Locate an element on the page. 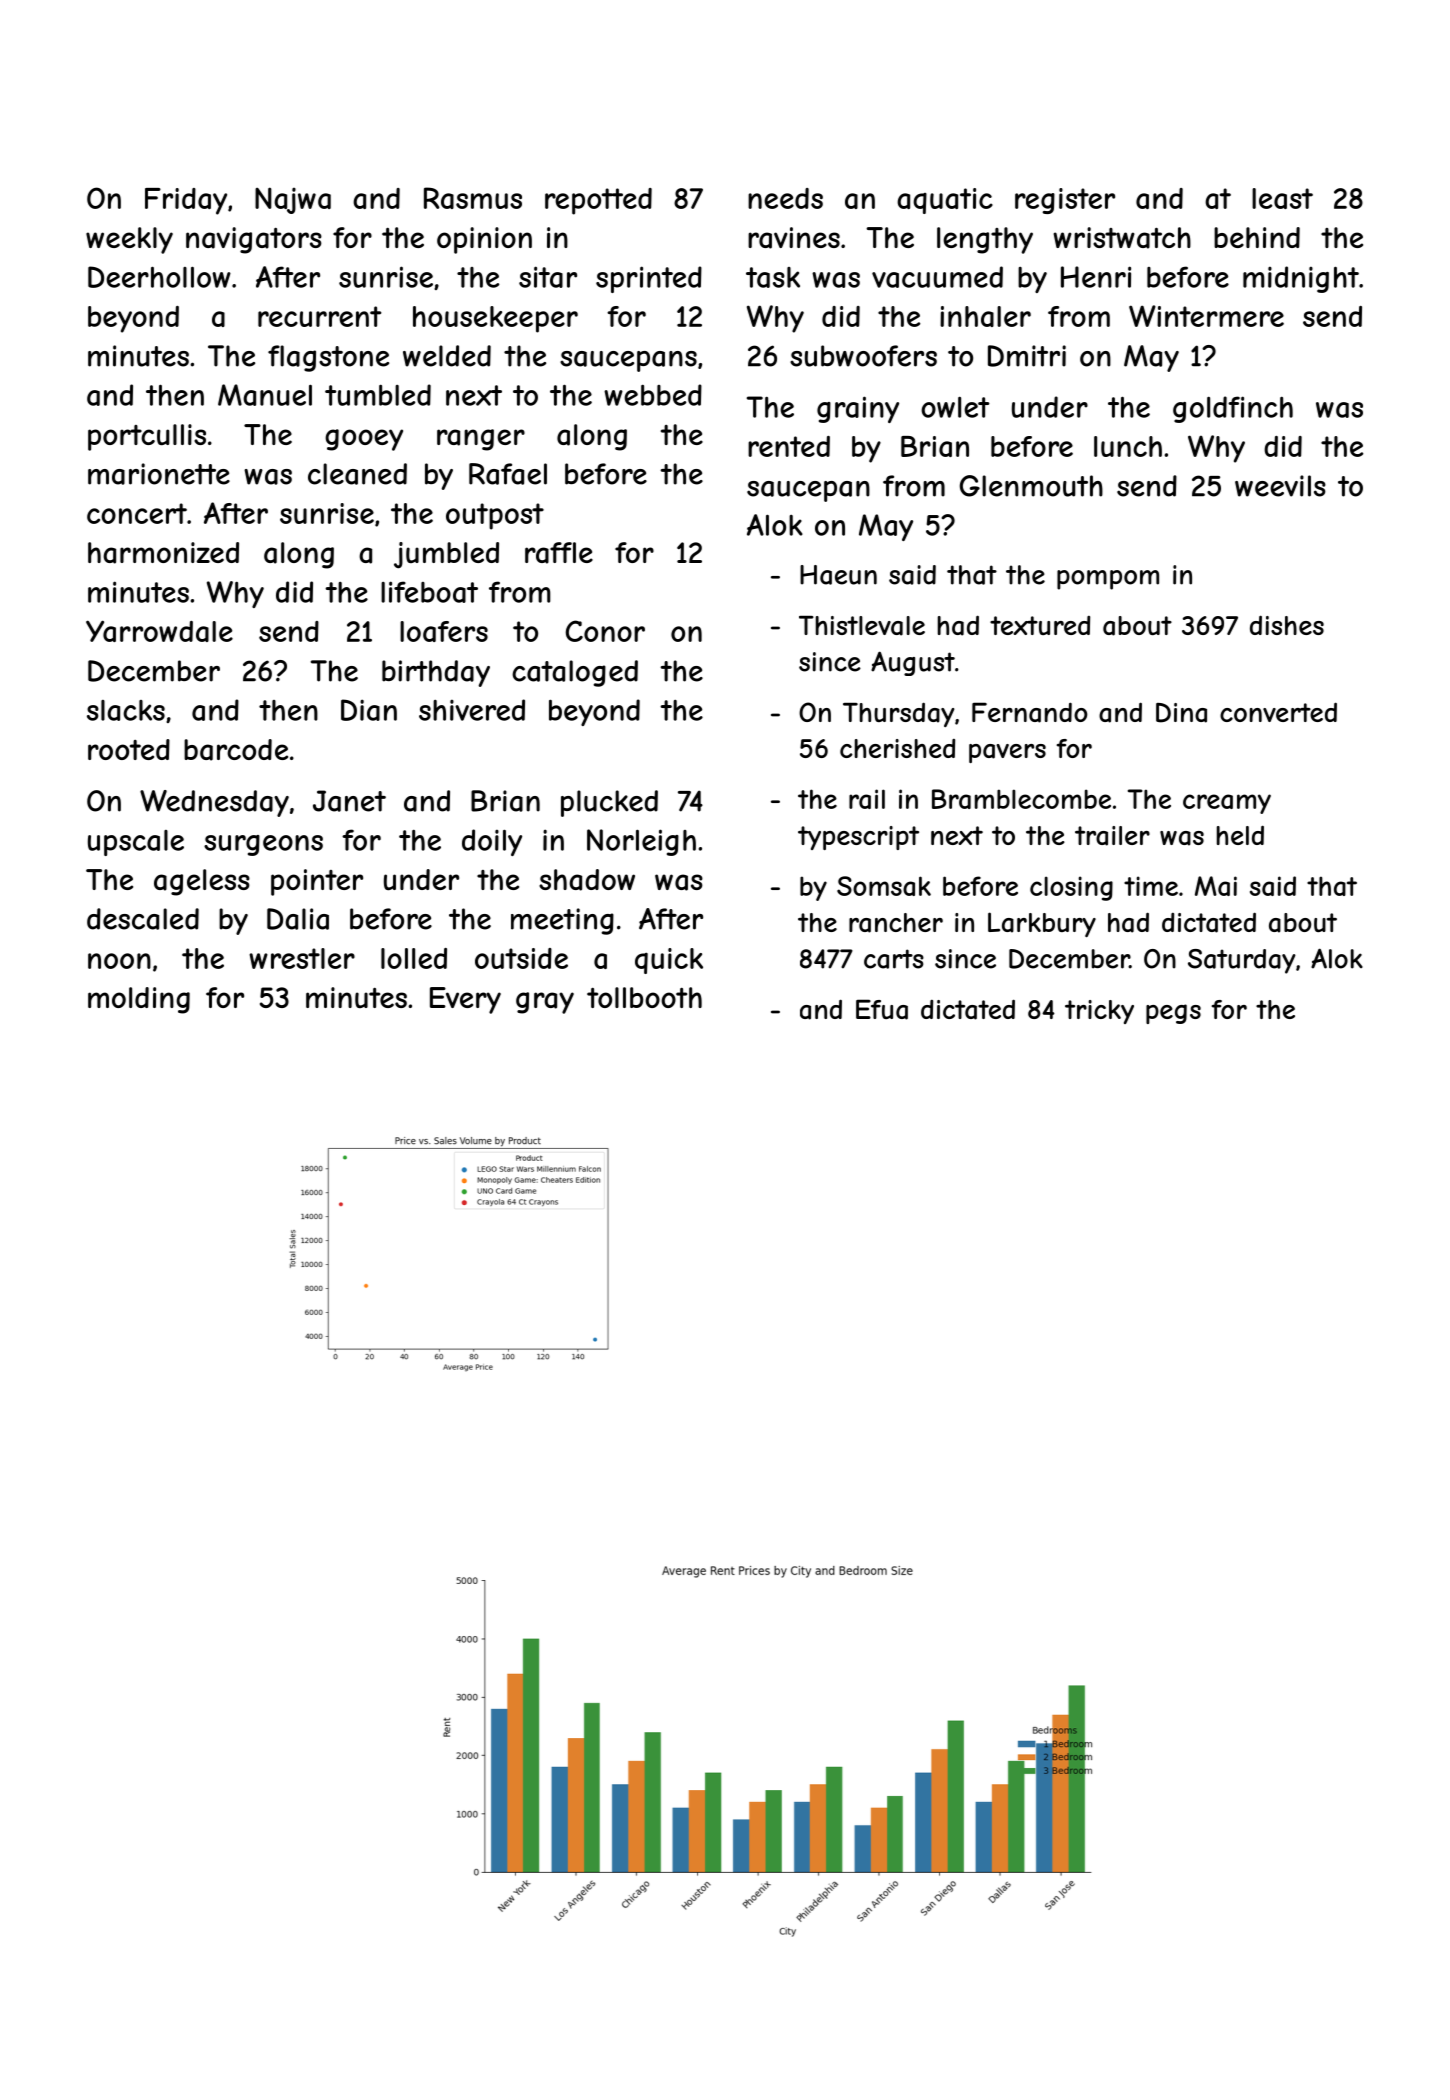 The height and width of the page is (2100, 1450). gray is located at coordinates (545, 1003).
